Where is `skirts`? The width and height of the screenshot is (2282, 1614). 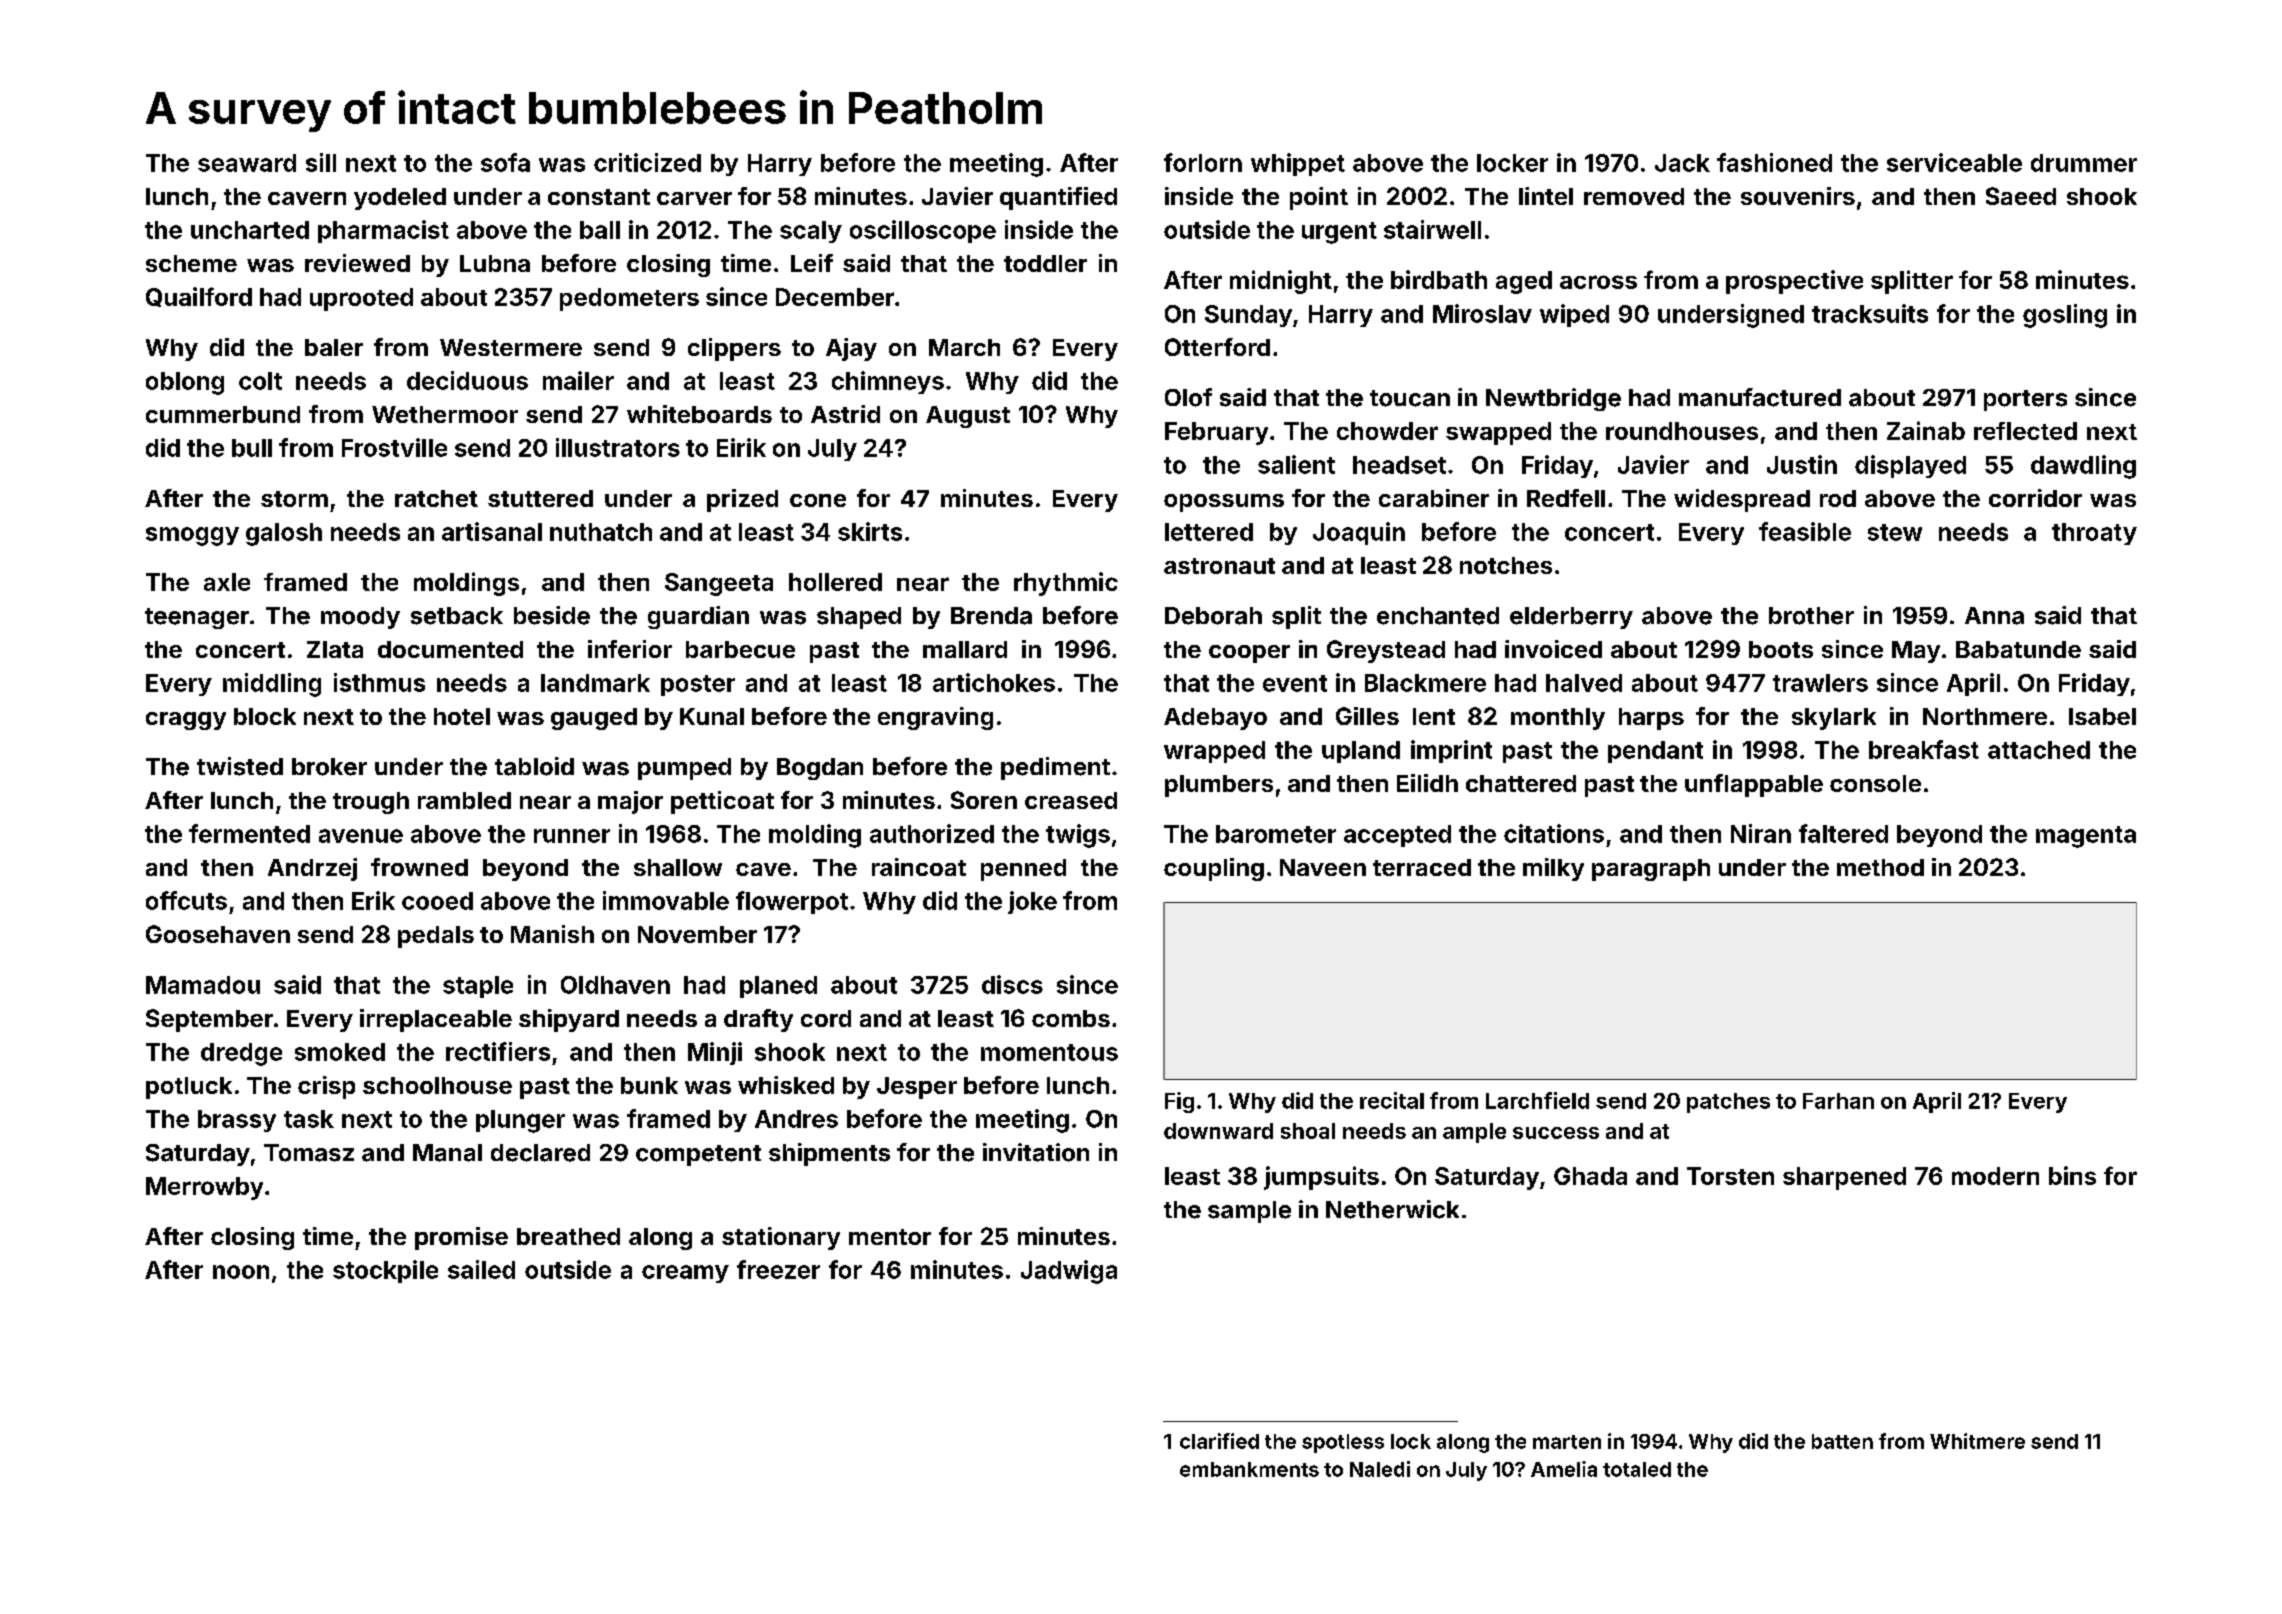 skirts is located at coordinates (870, 531).
